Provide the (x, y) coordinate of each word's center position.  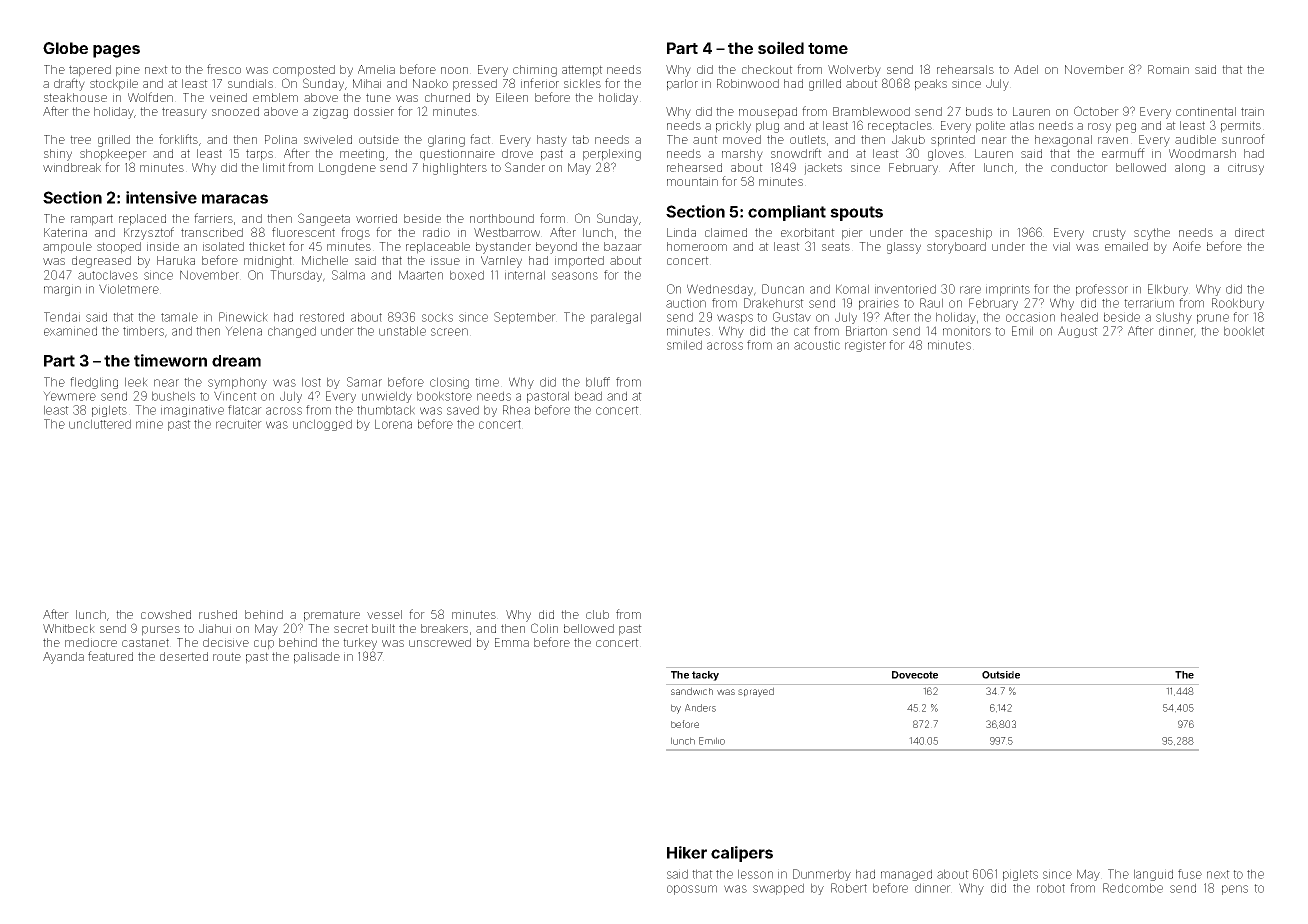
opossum (692, 890)
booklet (1244, 331)
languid (1153, 875)
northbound (502, 218)
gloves (946, 155)
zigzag (330, 113)
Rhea (516, 410)
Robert (849, 888)
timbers (143, 331)
